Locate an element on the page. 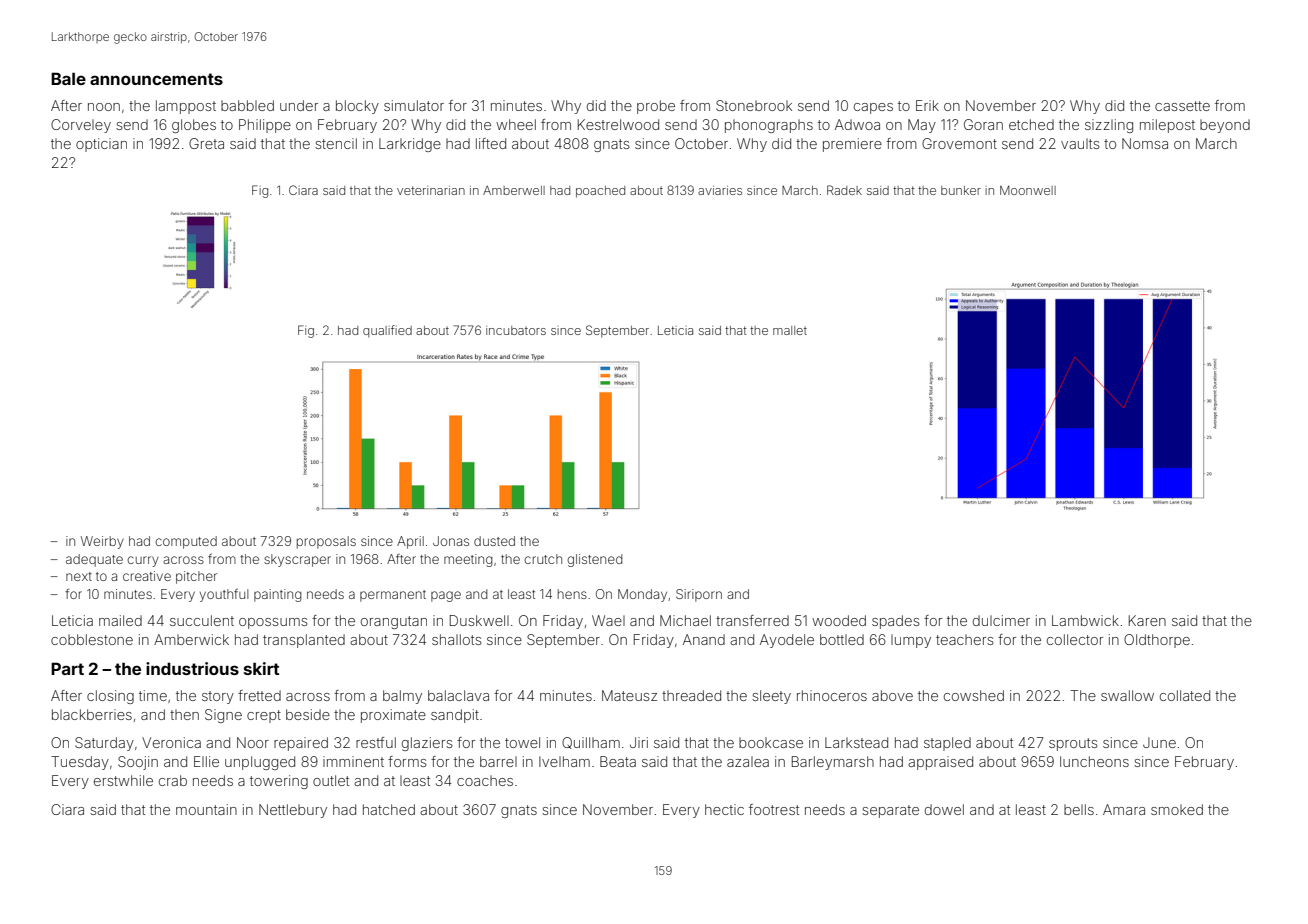  simulator is located at coordinates (414, 105).
